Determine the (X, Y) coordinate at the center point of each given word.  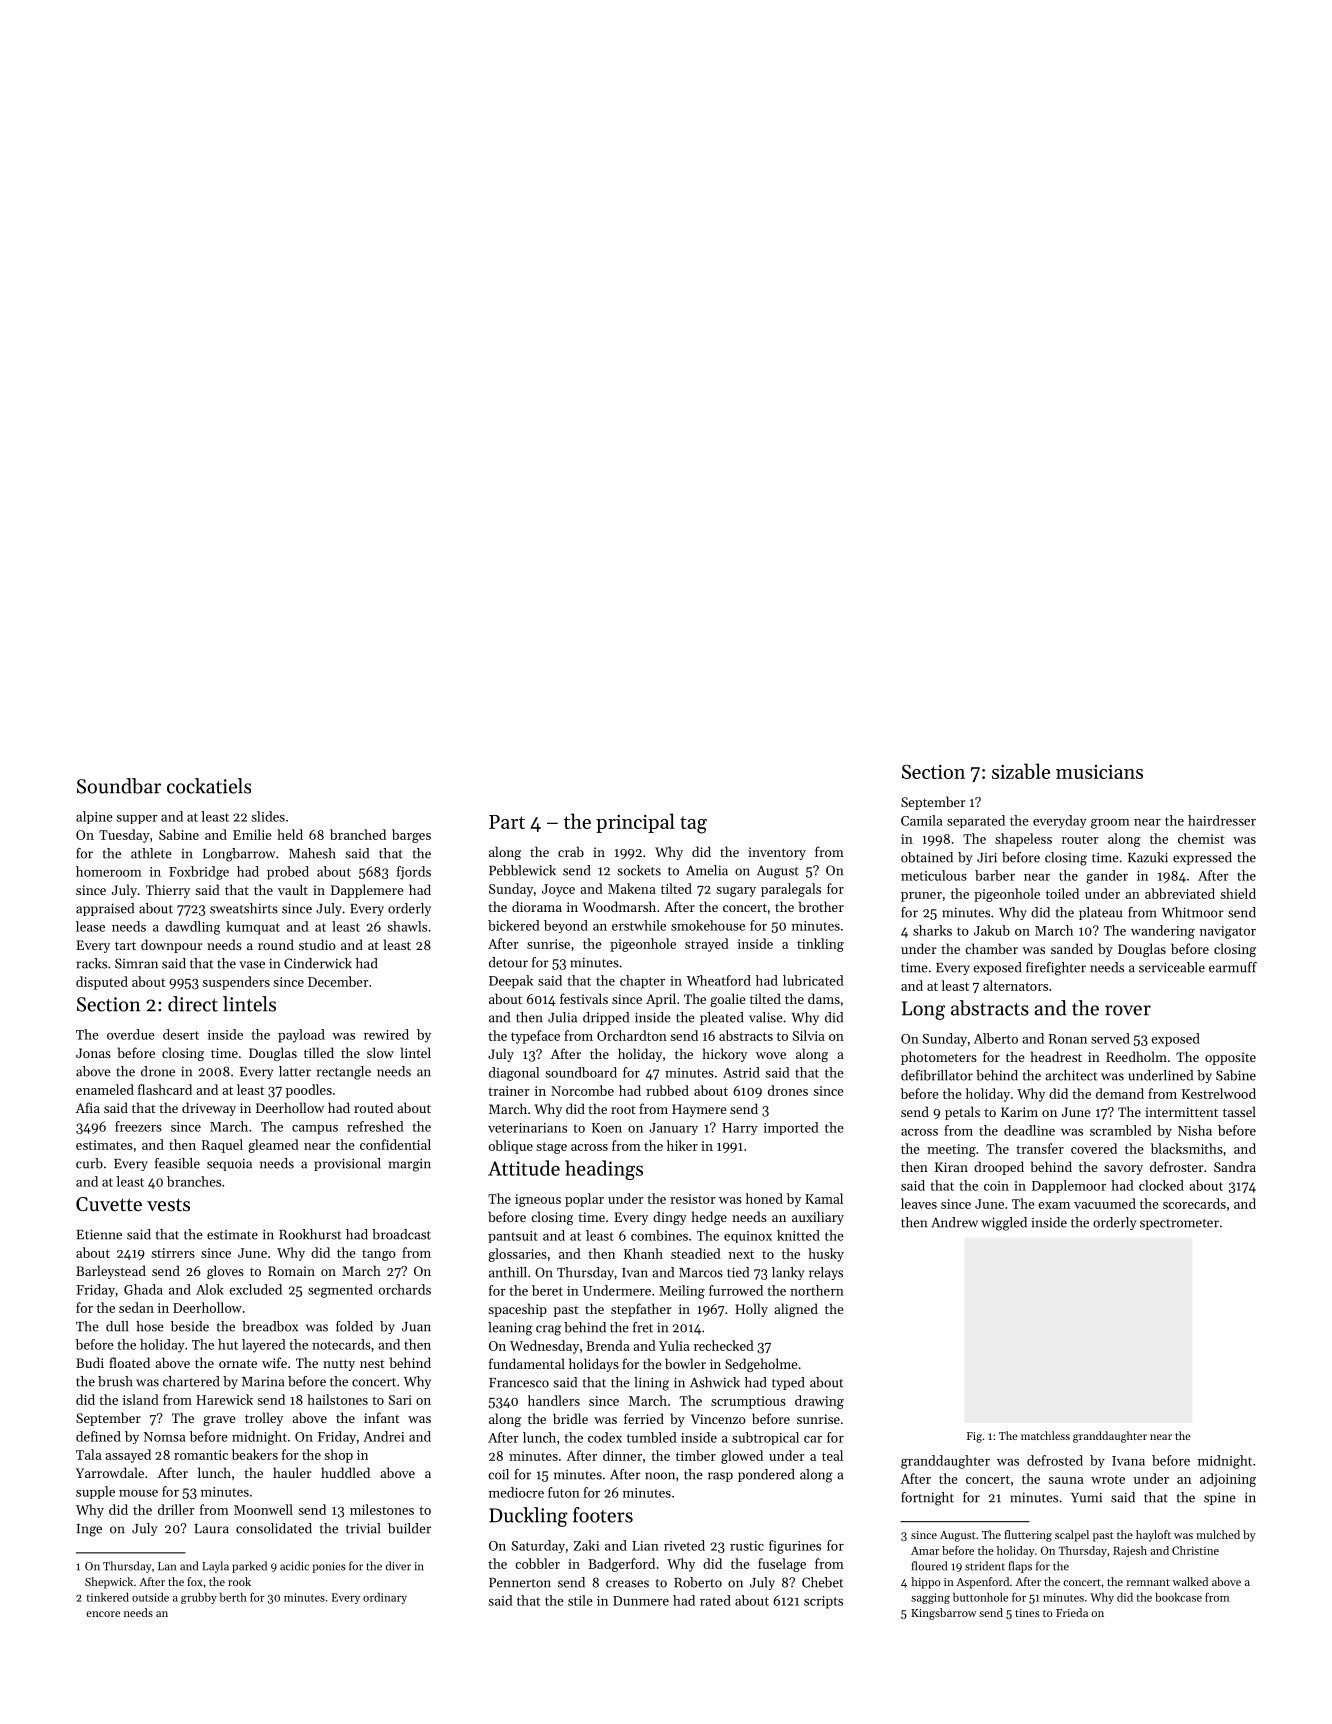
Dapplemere (367, 891)
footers (603, 1515)
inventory (777, 853)
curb (89, 1163)
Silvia (809, 1035)
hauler (292, 1472)
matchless (1045, 1435)
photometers (939, 1058)
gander (1107, 877)
